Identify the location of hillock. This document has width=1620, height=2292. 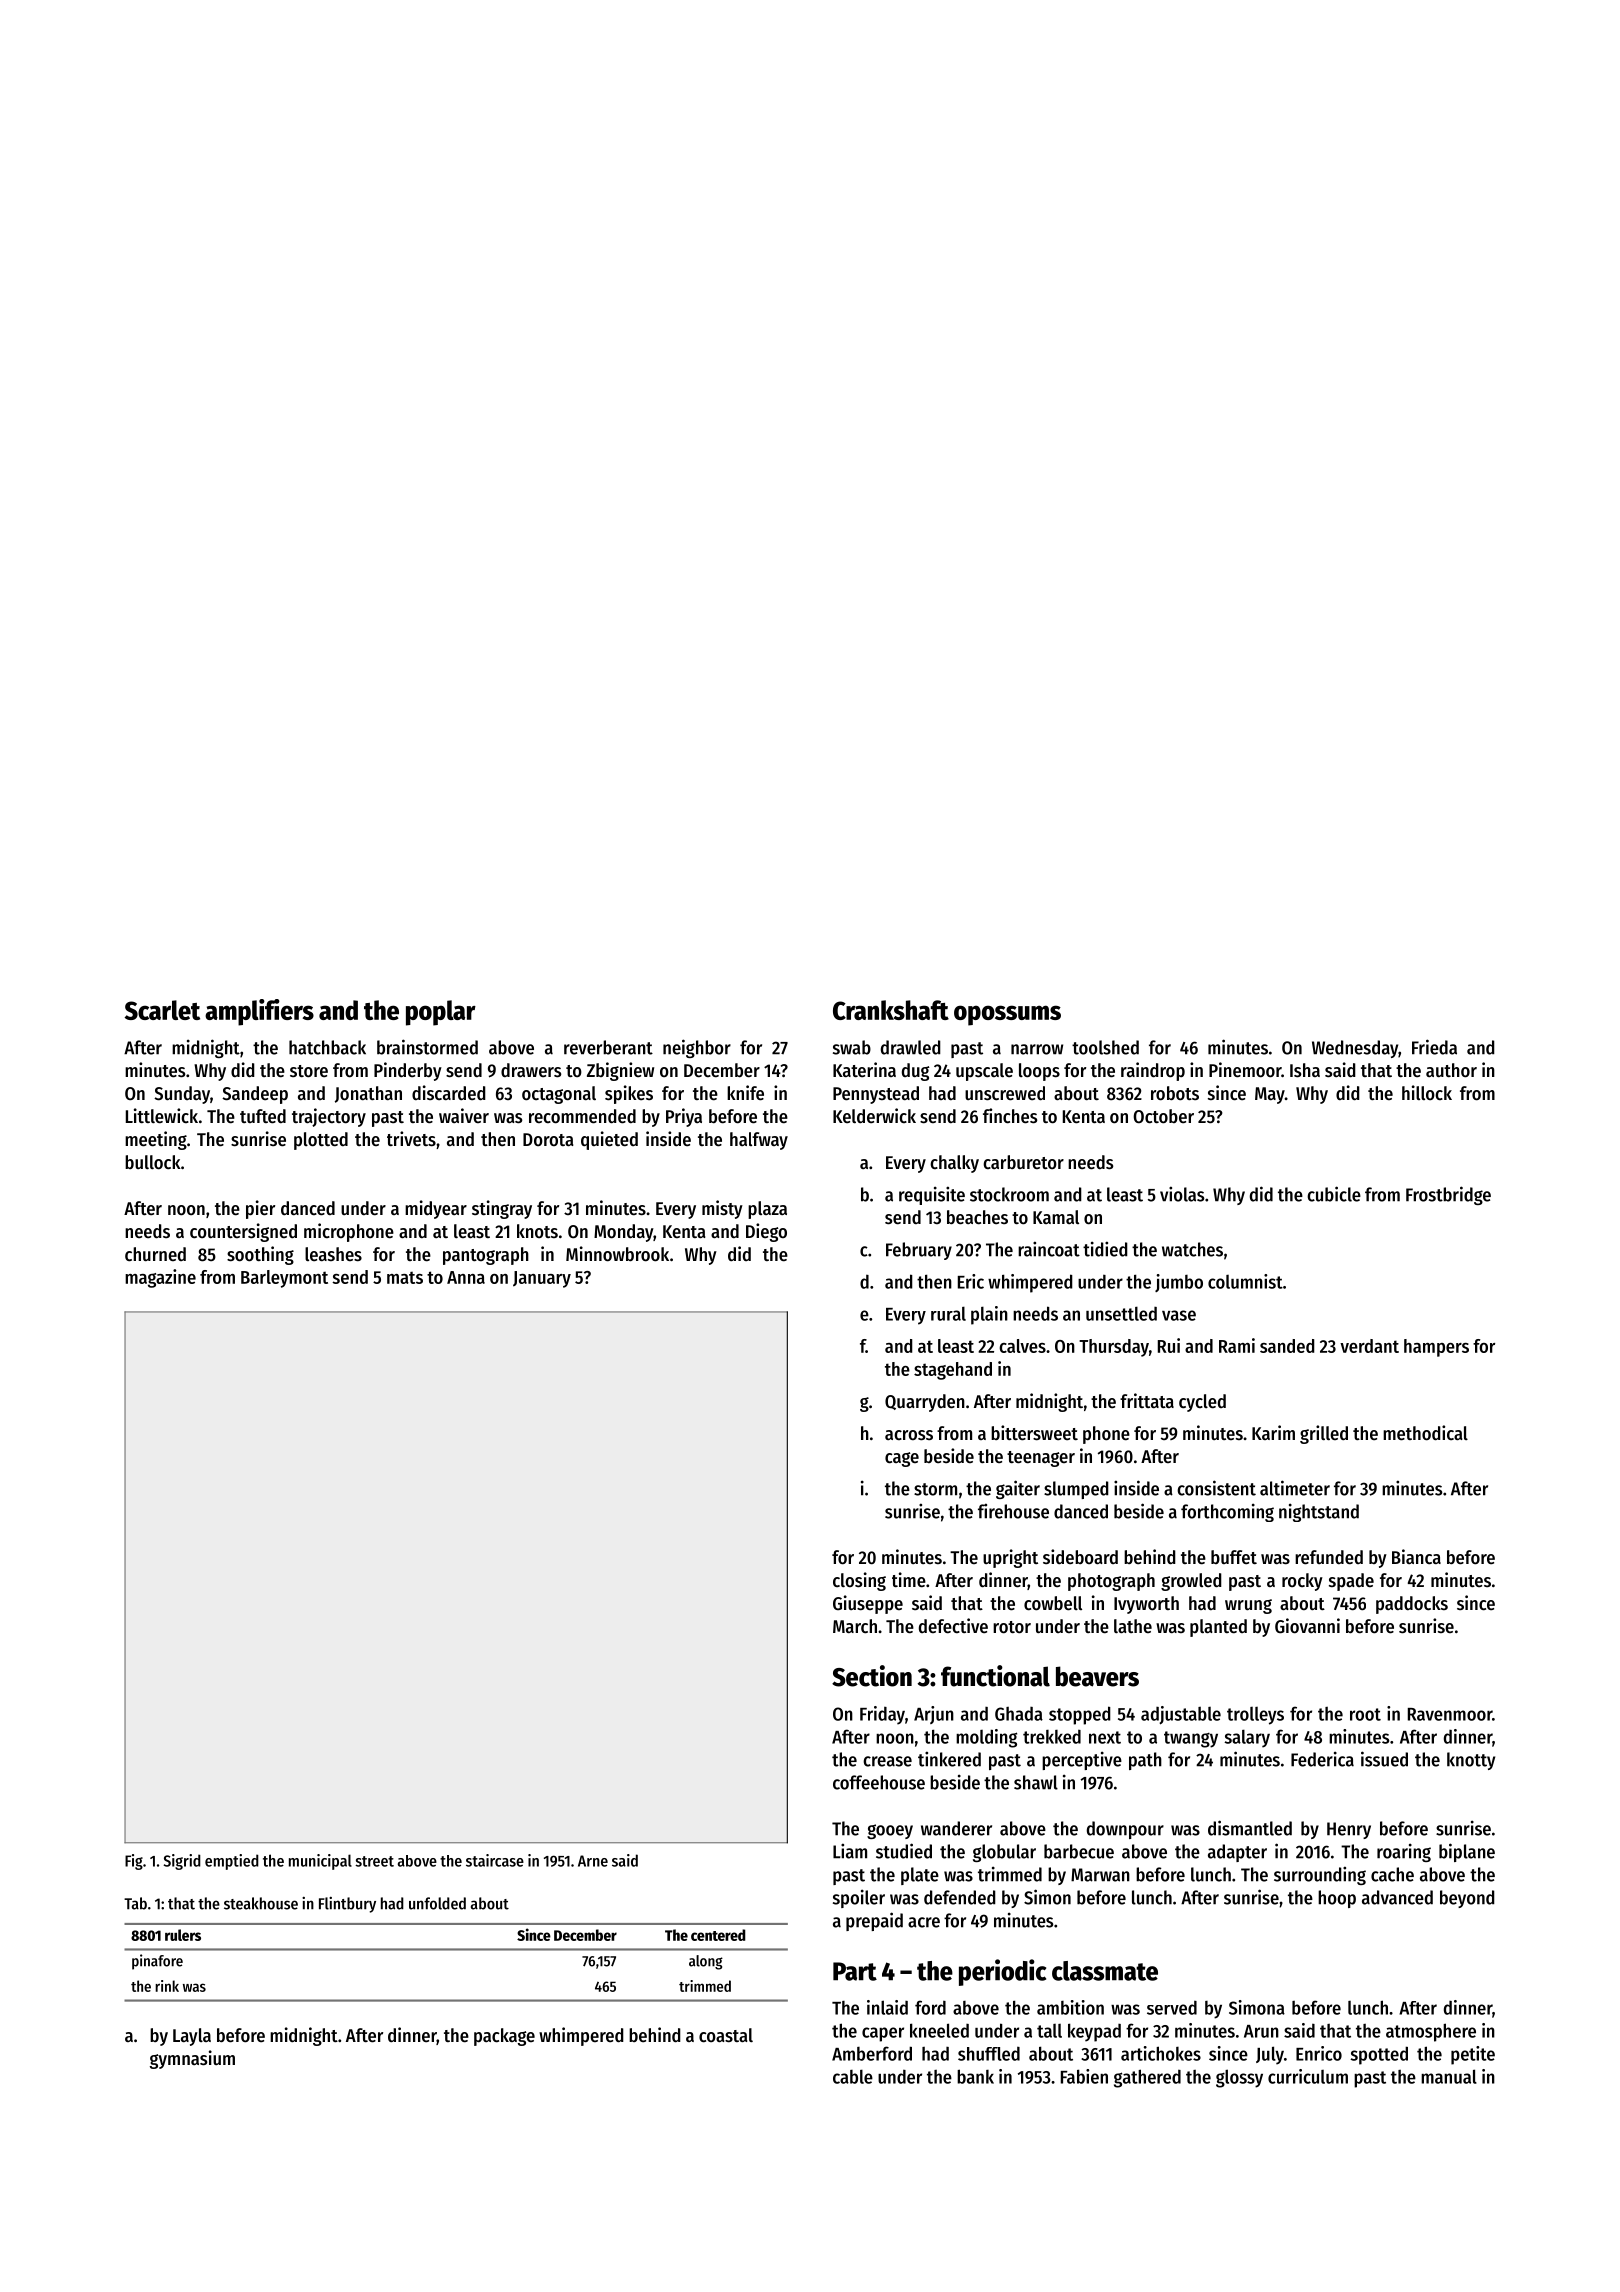
(1427, 1092).
